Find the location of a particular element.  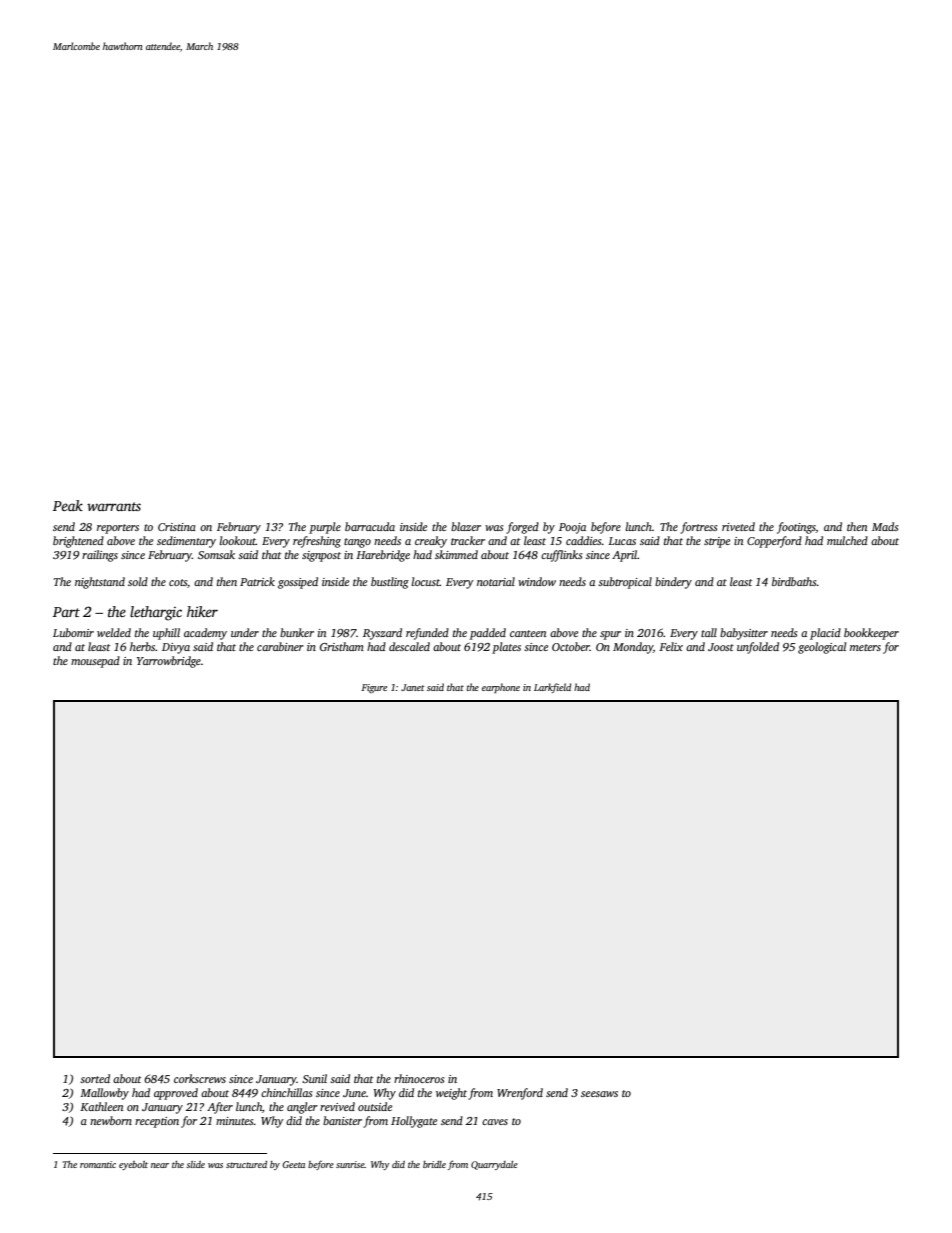

cufflinks is located at coordinates (562, 556).
